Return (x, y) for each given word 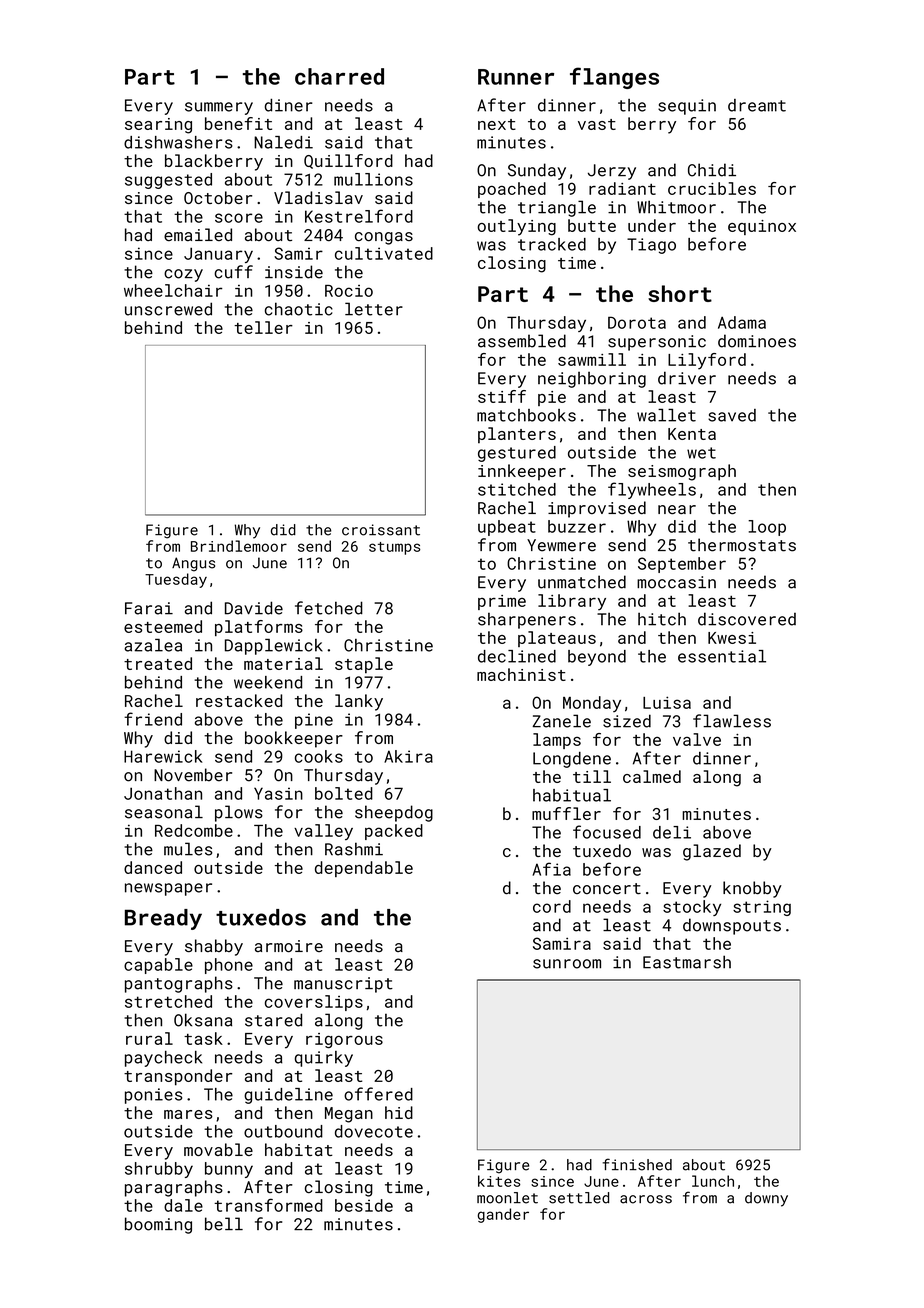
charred (339, 76)
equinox (762, 227)
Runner (516, 77)
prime (502, 602)
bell (224, 1224)
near (677, 510)
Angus (193, 564)
